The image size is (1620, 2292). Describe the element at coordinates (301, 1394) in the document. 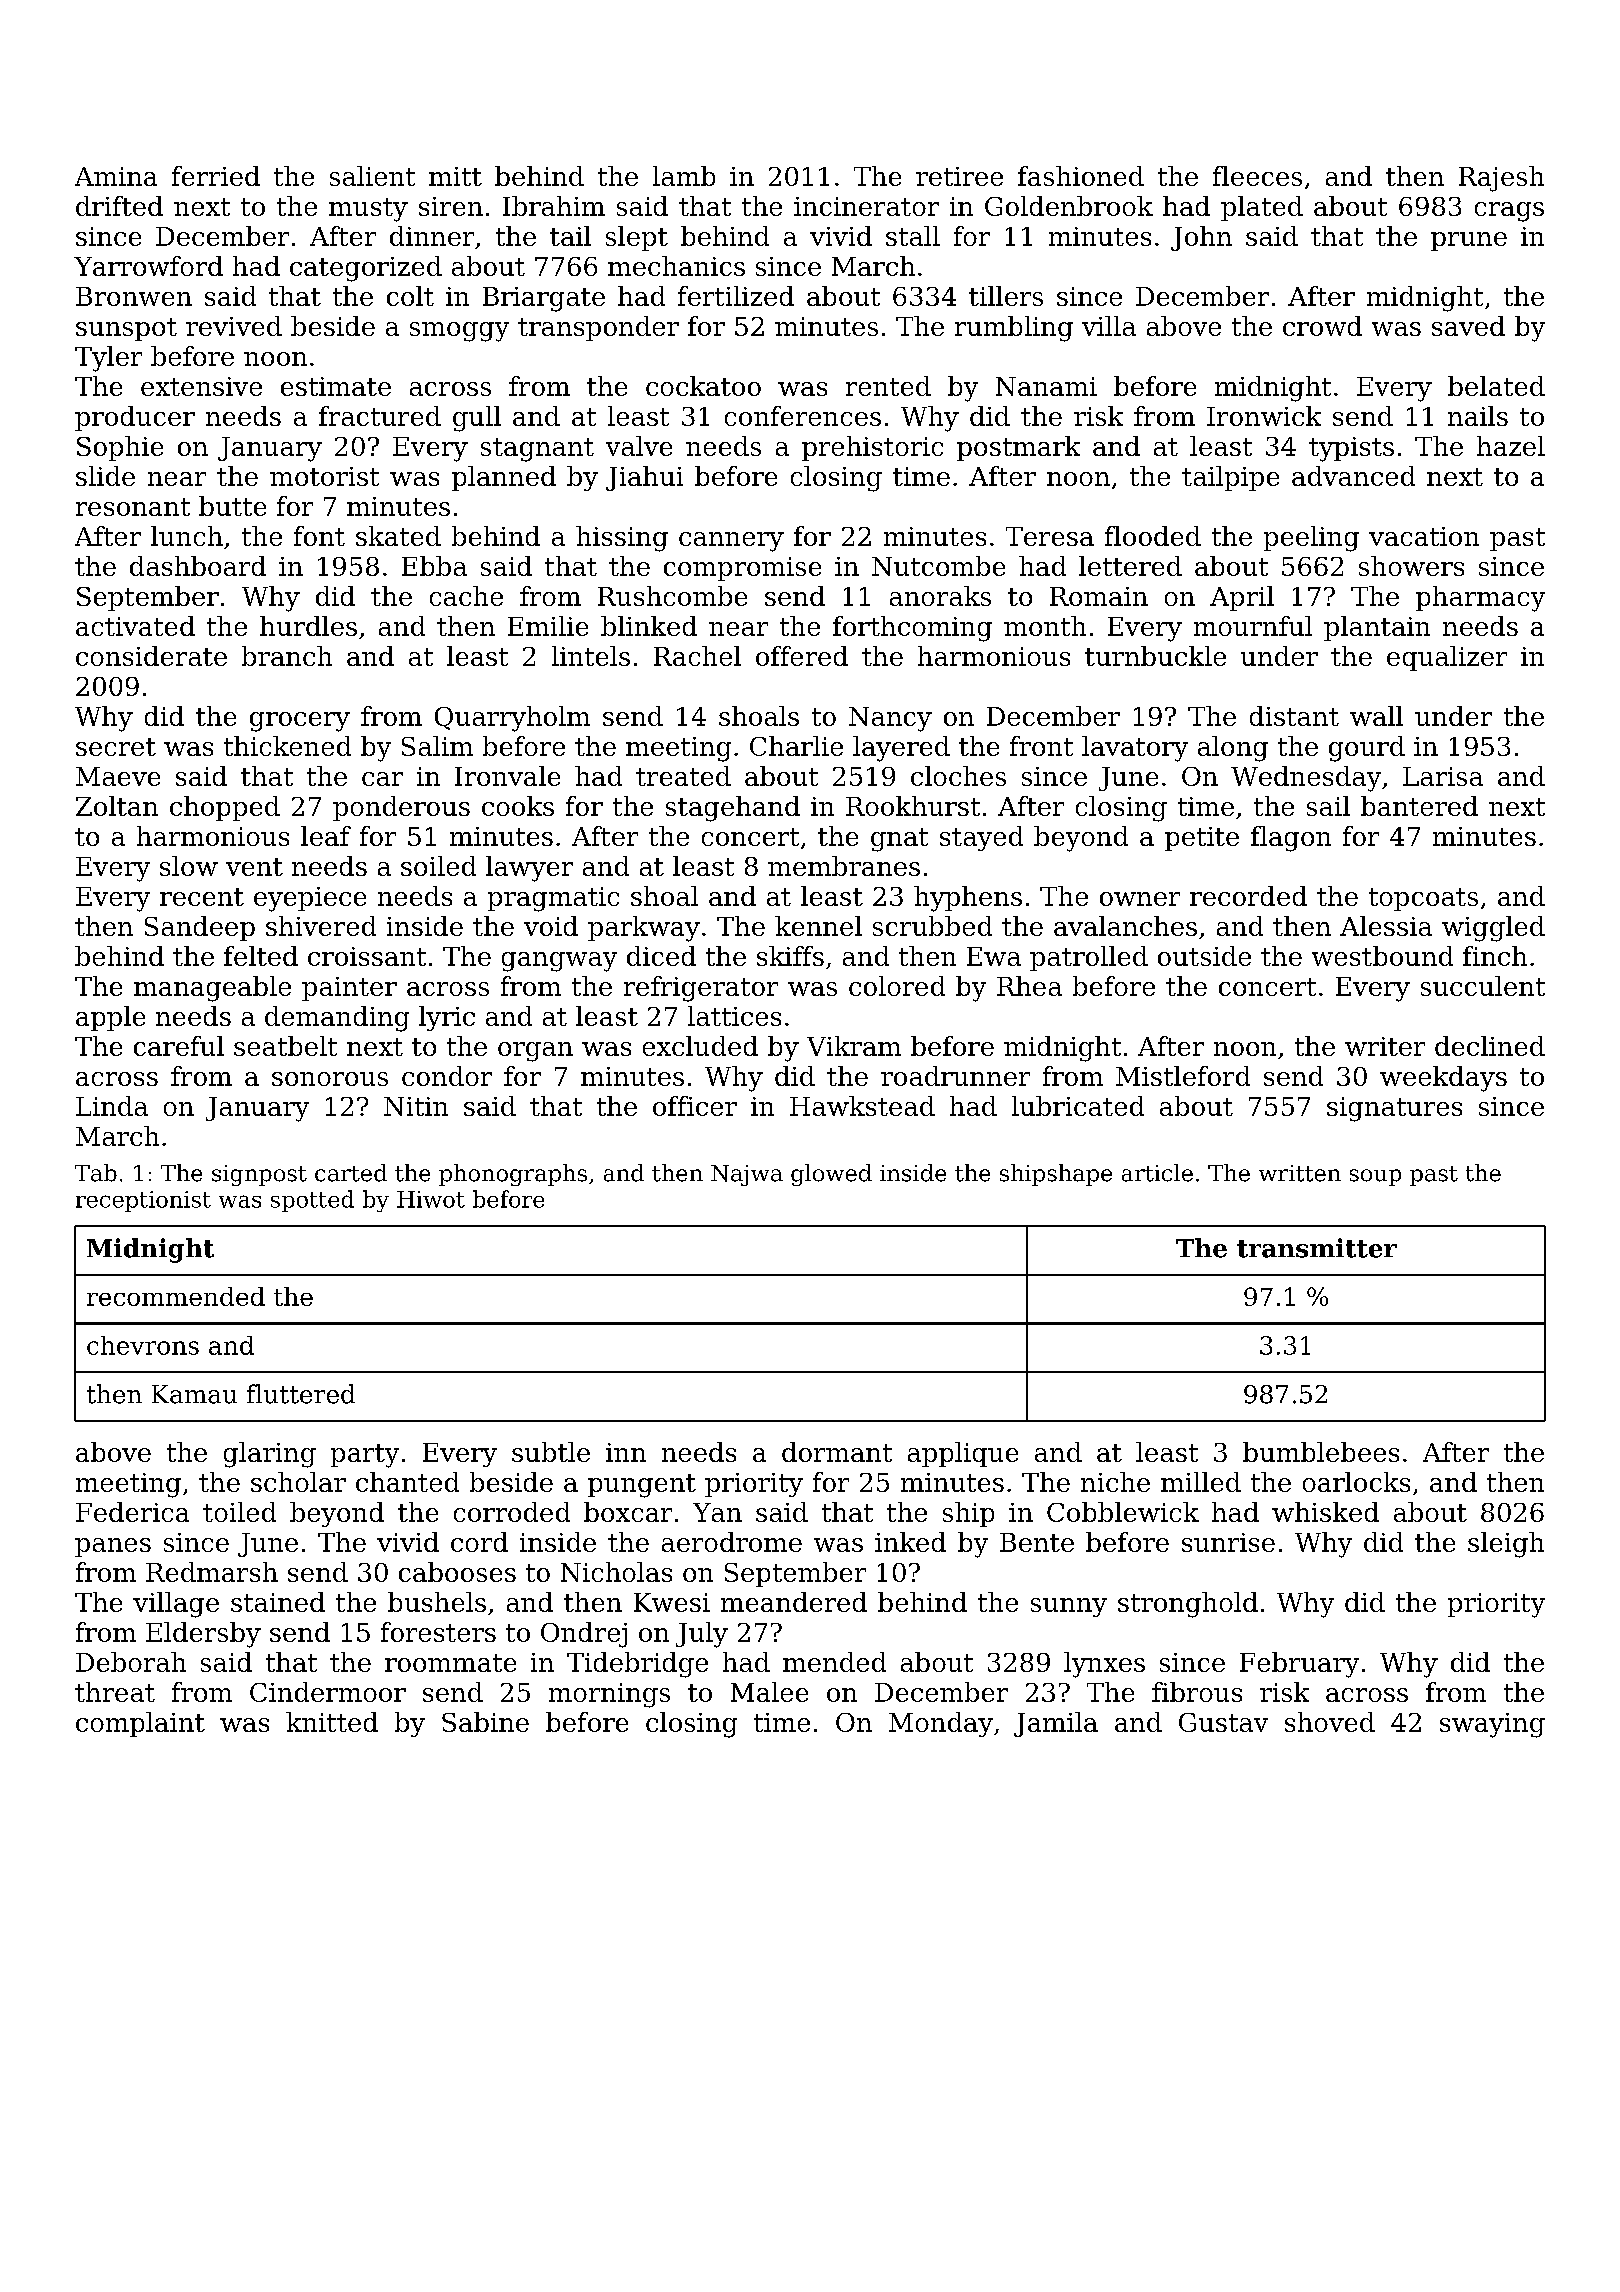

I see `fluttered` at that location.
